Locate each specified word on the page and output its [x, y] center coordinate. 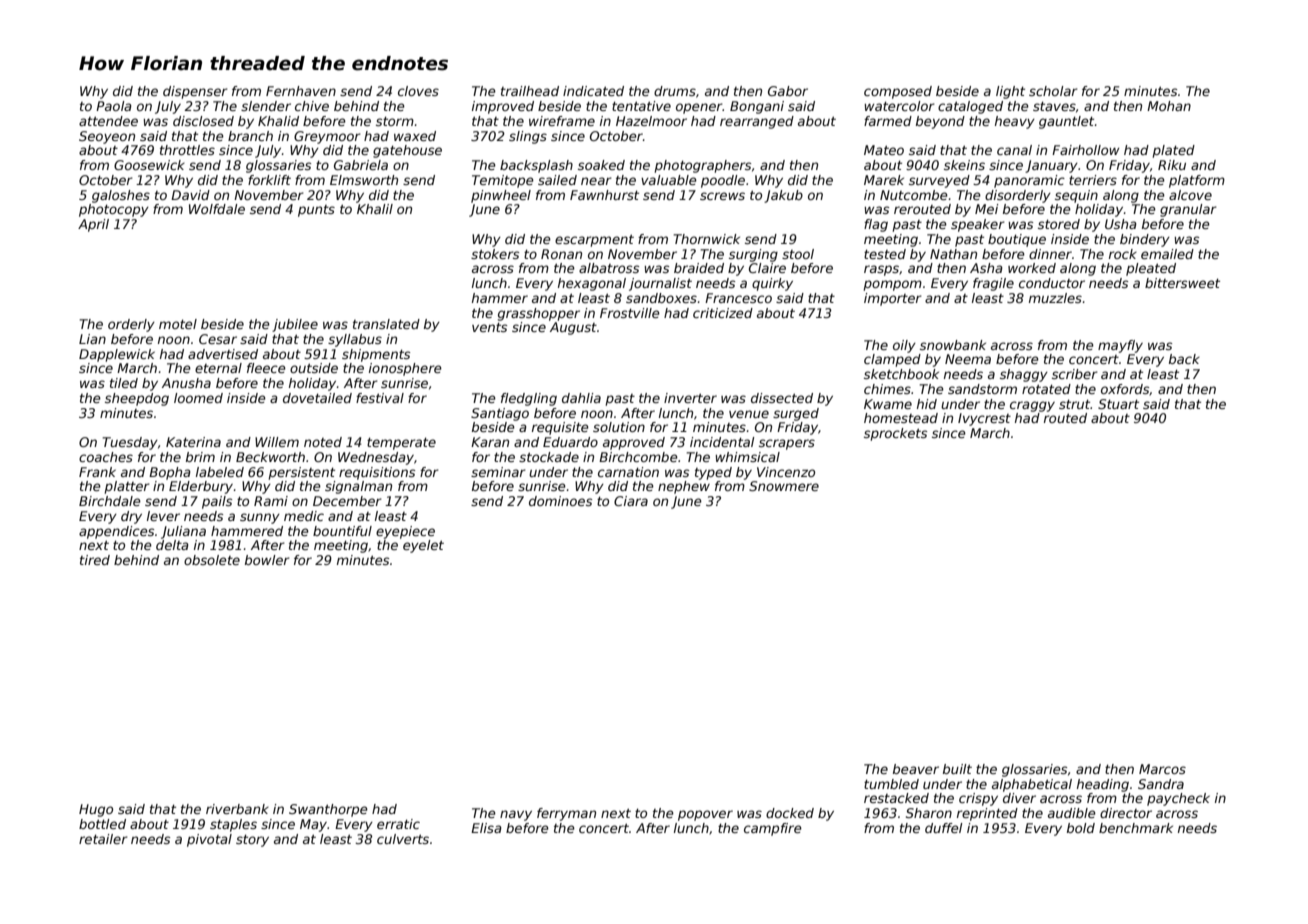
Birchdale [110, 501]
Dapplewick [117, 355]
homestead [901, 418]
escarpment [594, 241]
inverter [690, 398]
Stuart [1118, 404]
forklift [269, 180]
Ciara [631, 501]
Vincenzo [786, 472]
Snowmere [784, 486]
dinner [1050, 254]
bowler [267, 560]
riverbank [237, 809]
